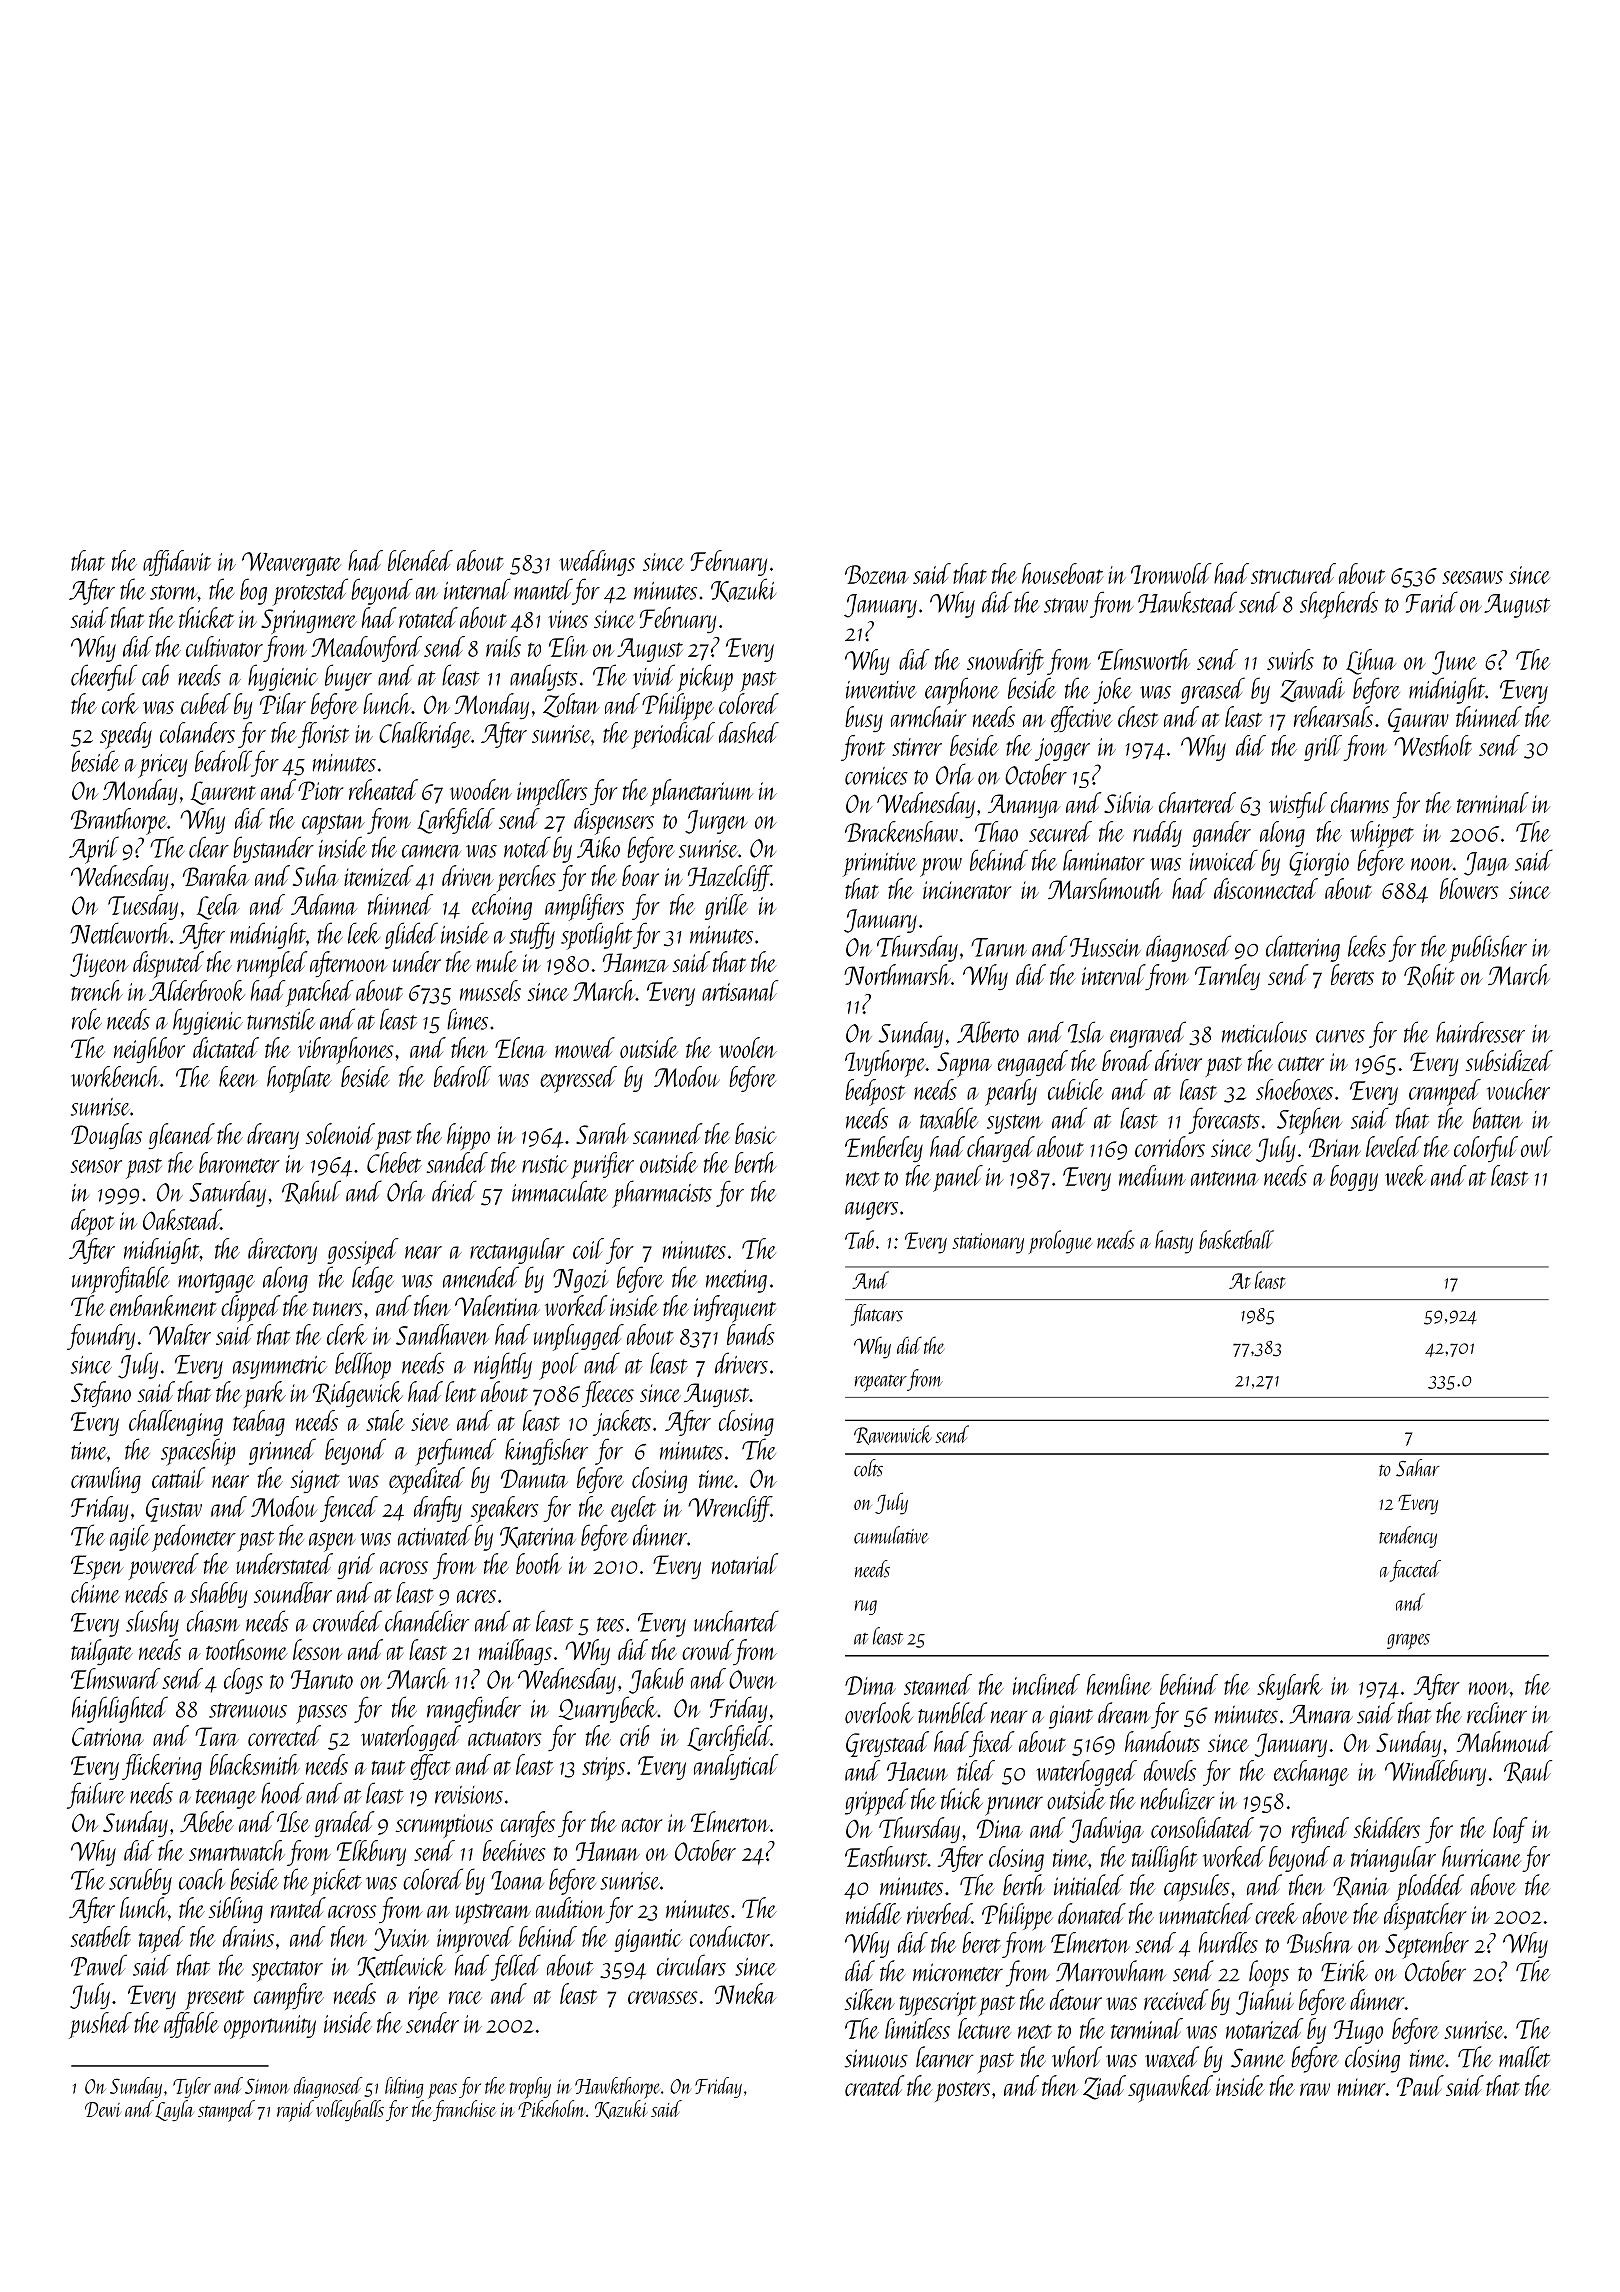  What do you see at coordinates (1469, 888) in the screenshot?
I see `blowers` at bounding box center [1469, 888].
